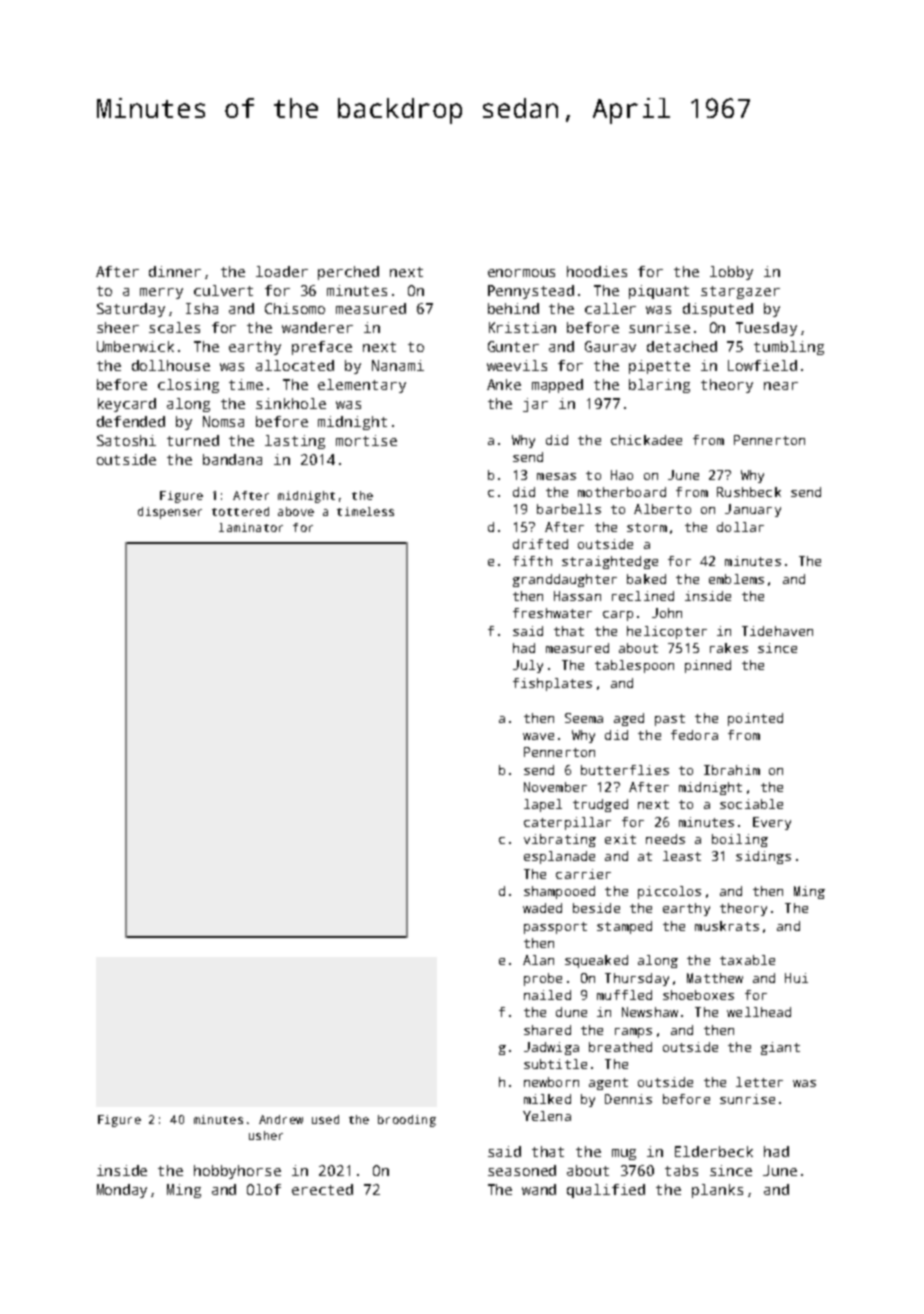 The image size is (924, 1314). Describe the element at coordinates (714, 1151) in the screenshot. I see `Elderbeck` at that location.
